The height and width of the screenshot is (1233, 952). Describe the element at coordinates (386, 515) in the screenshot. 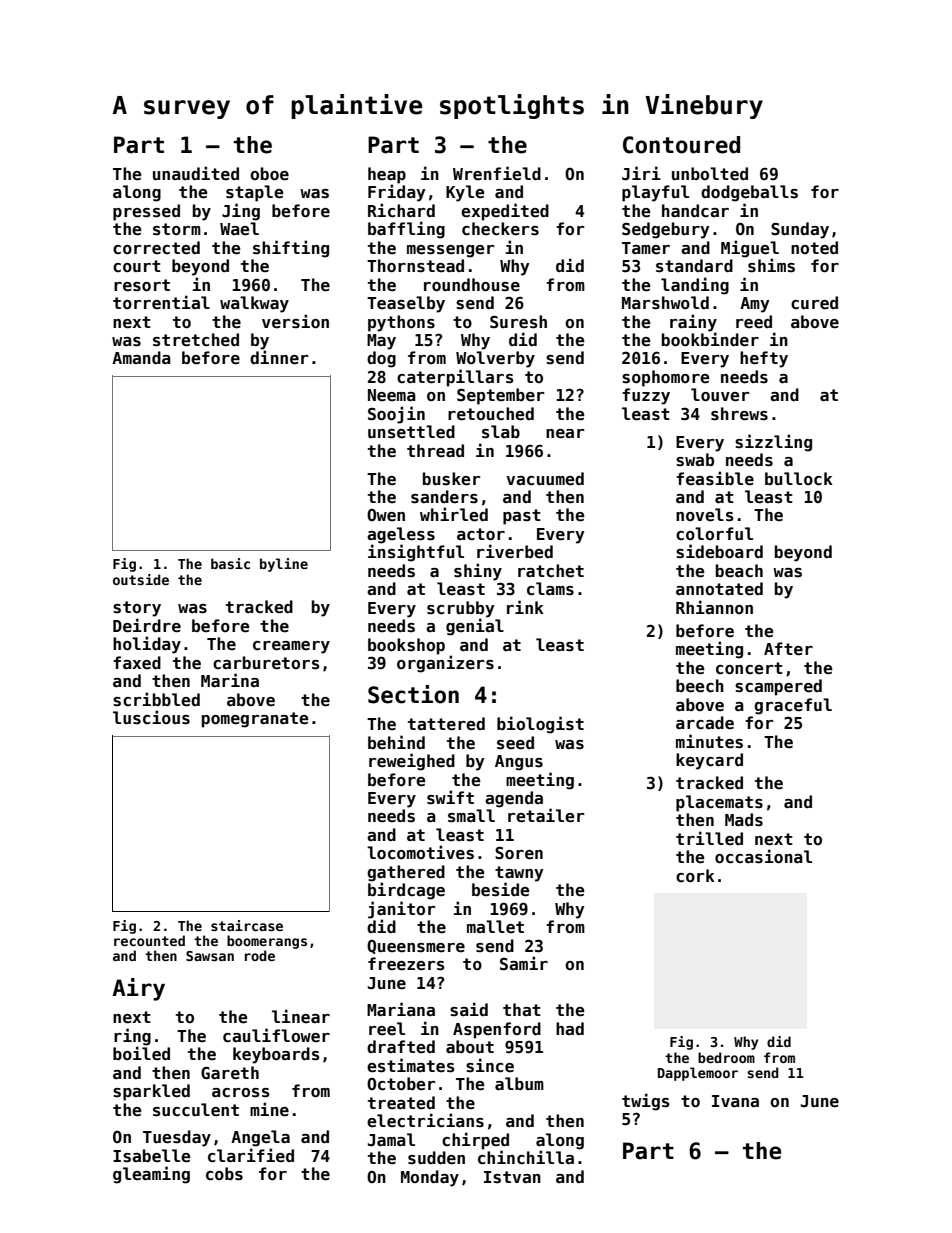

I see `Owen` at that location.
